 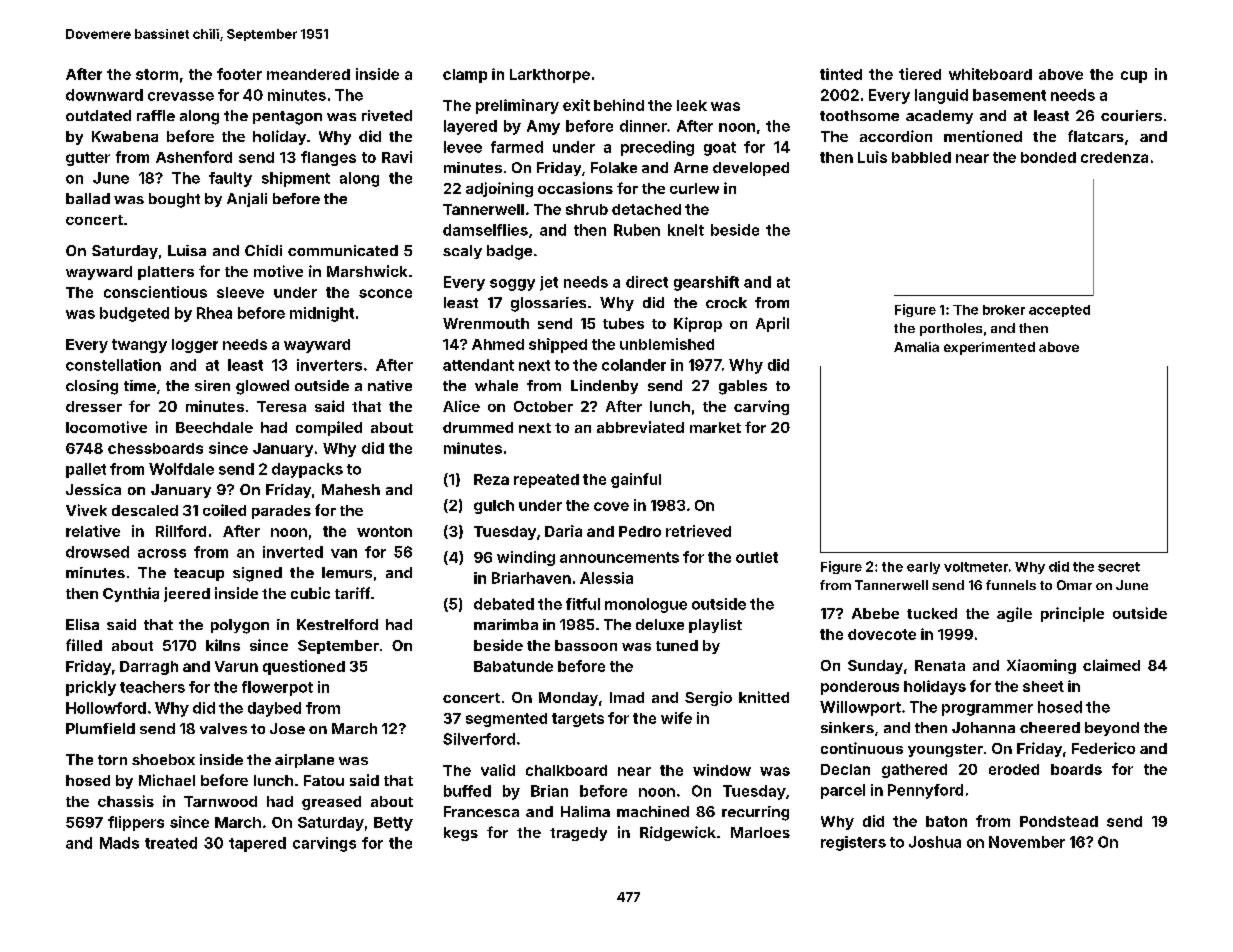 What do you see at coordinates (576, 105) in the page?
I see `exit` at bounding box center [576, 105].
